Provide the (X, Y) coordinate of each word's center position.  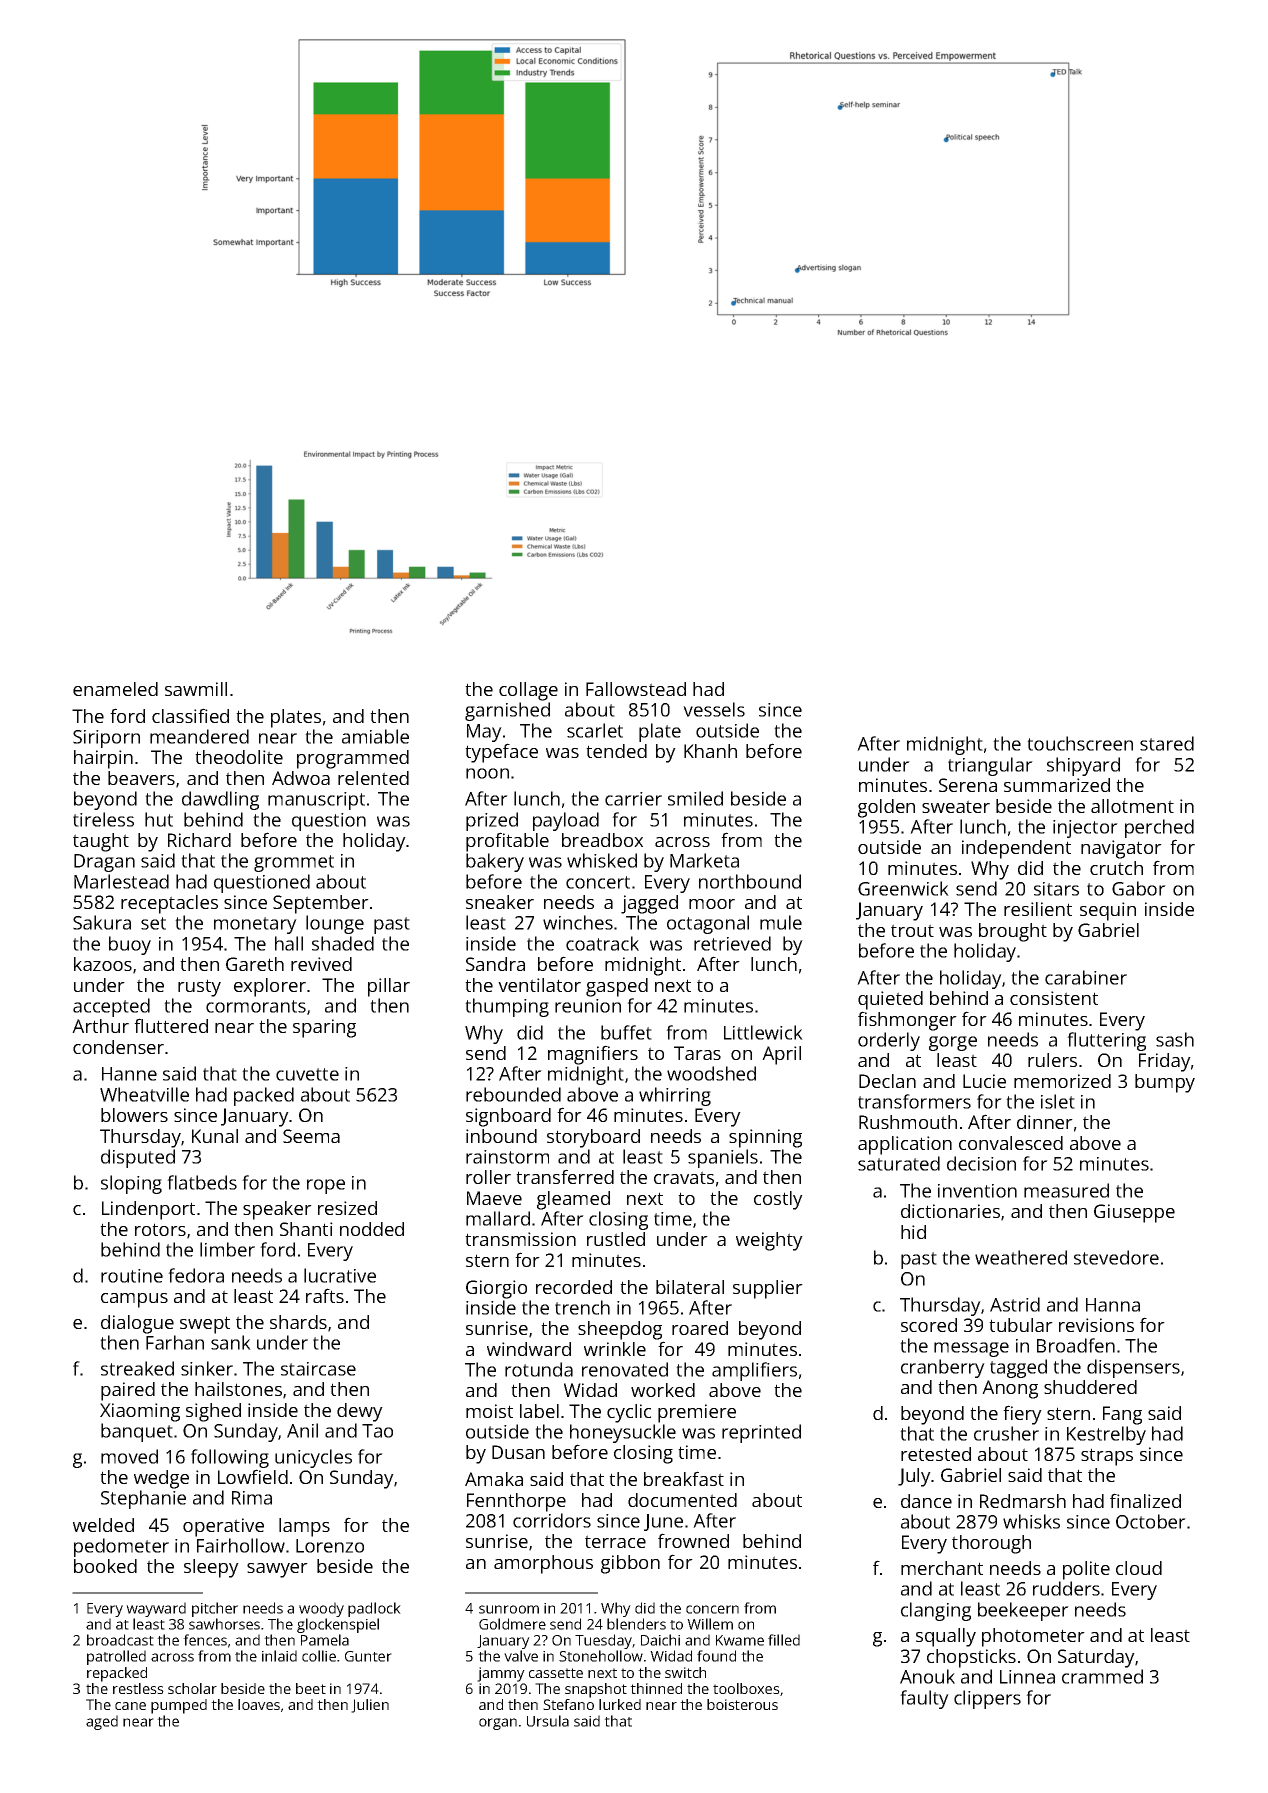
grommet (294, 863)
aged (102, 1722)
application (905, 1145)
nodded (372, 1229)
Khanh (710, 751)
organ (498, 1724)
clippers (987, 1699)
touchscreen (1080, 743)
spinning (765, 1138)
